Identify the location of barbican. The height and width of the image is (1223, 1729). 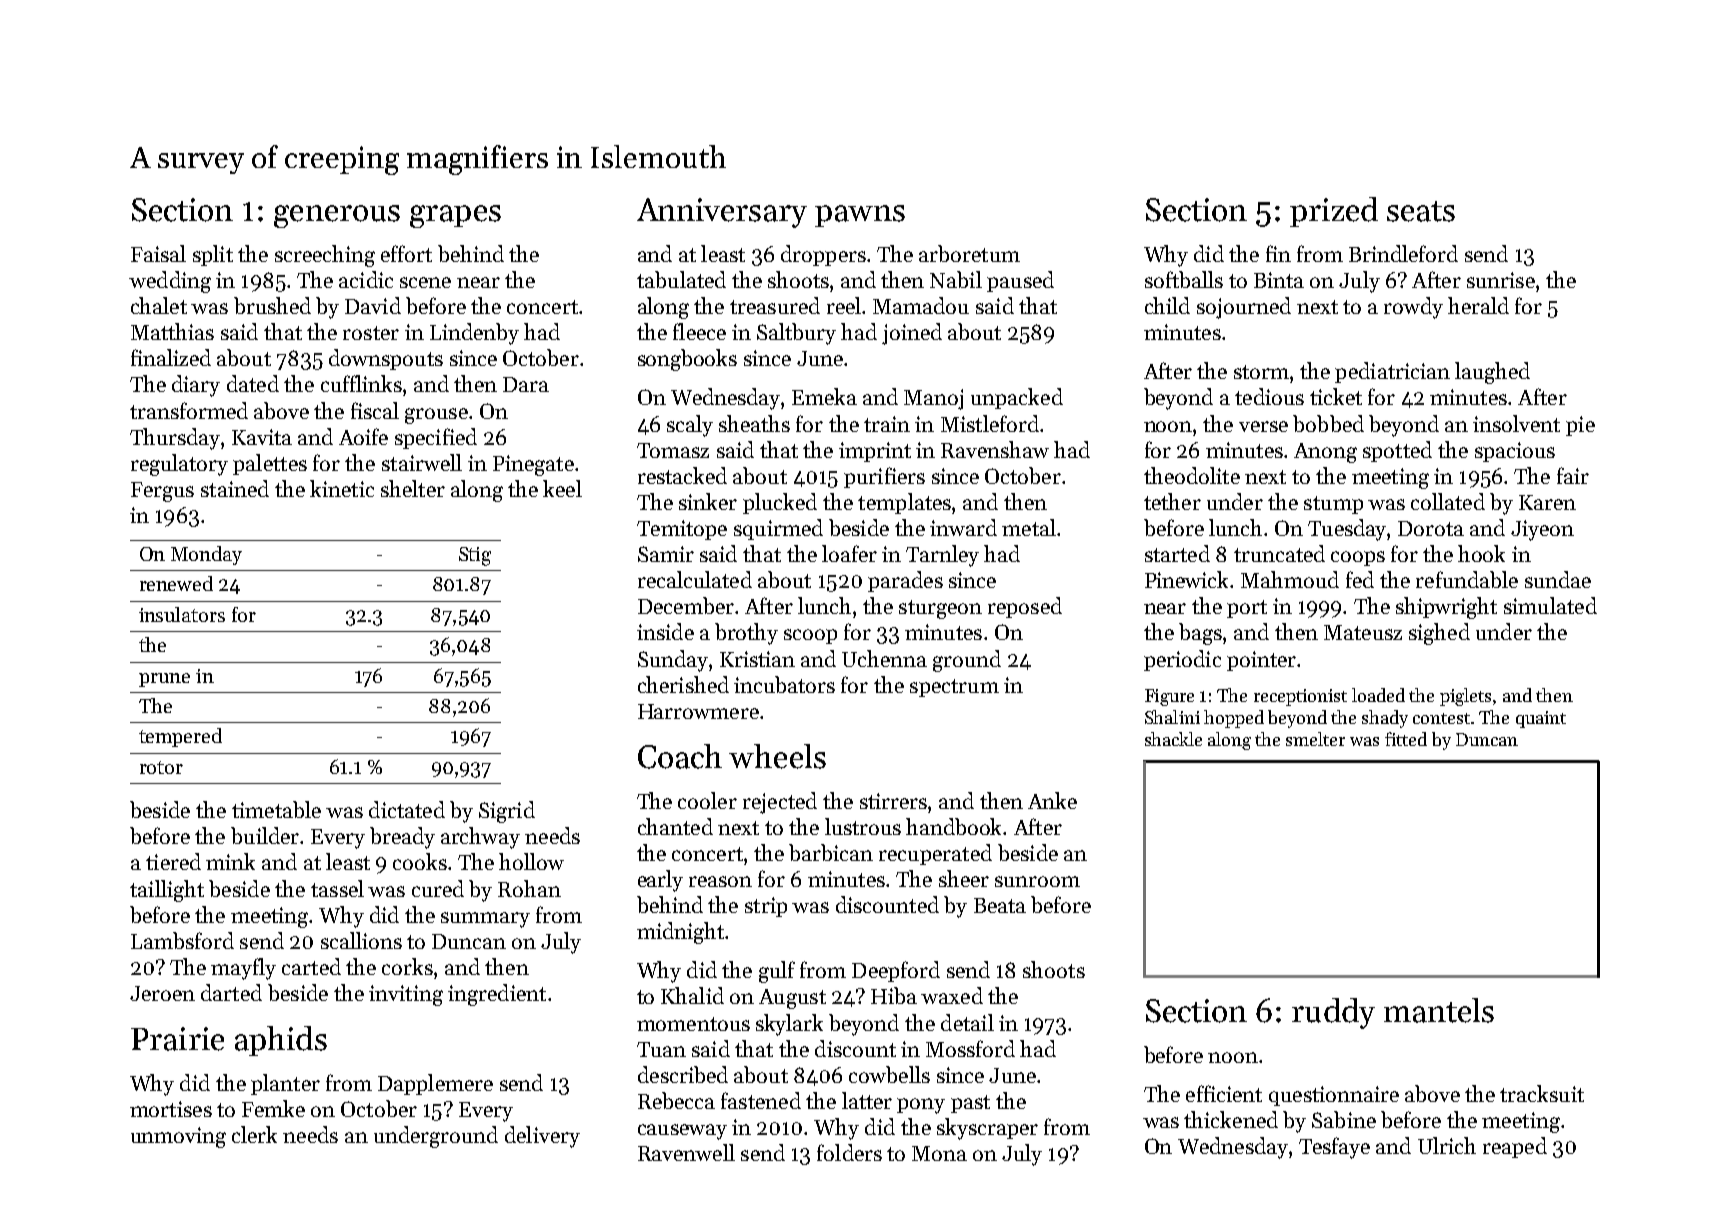
(831, 852).
